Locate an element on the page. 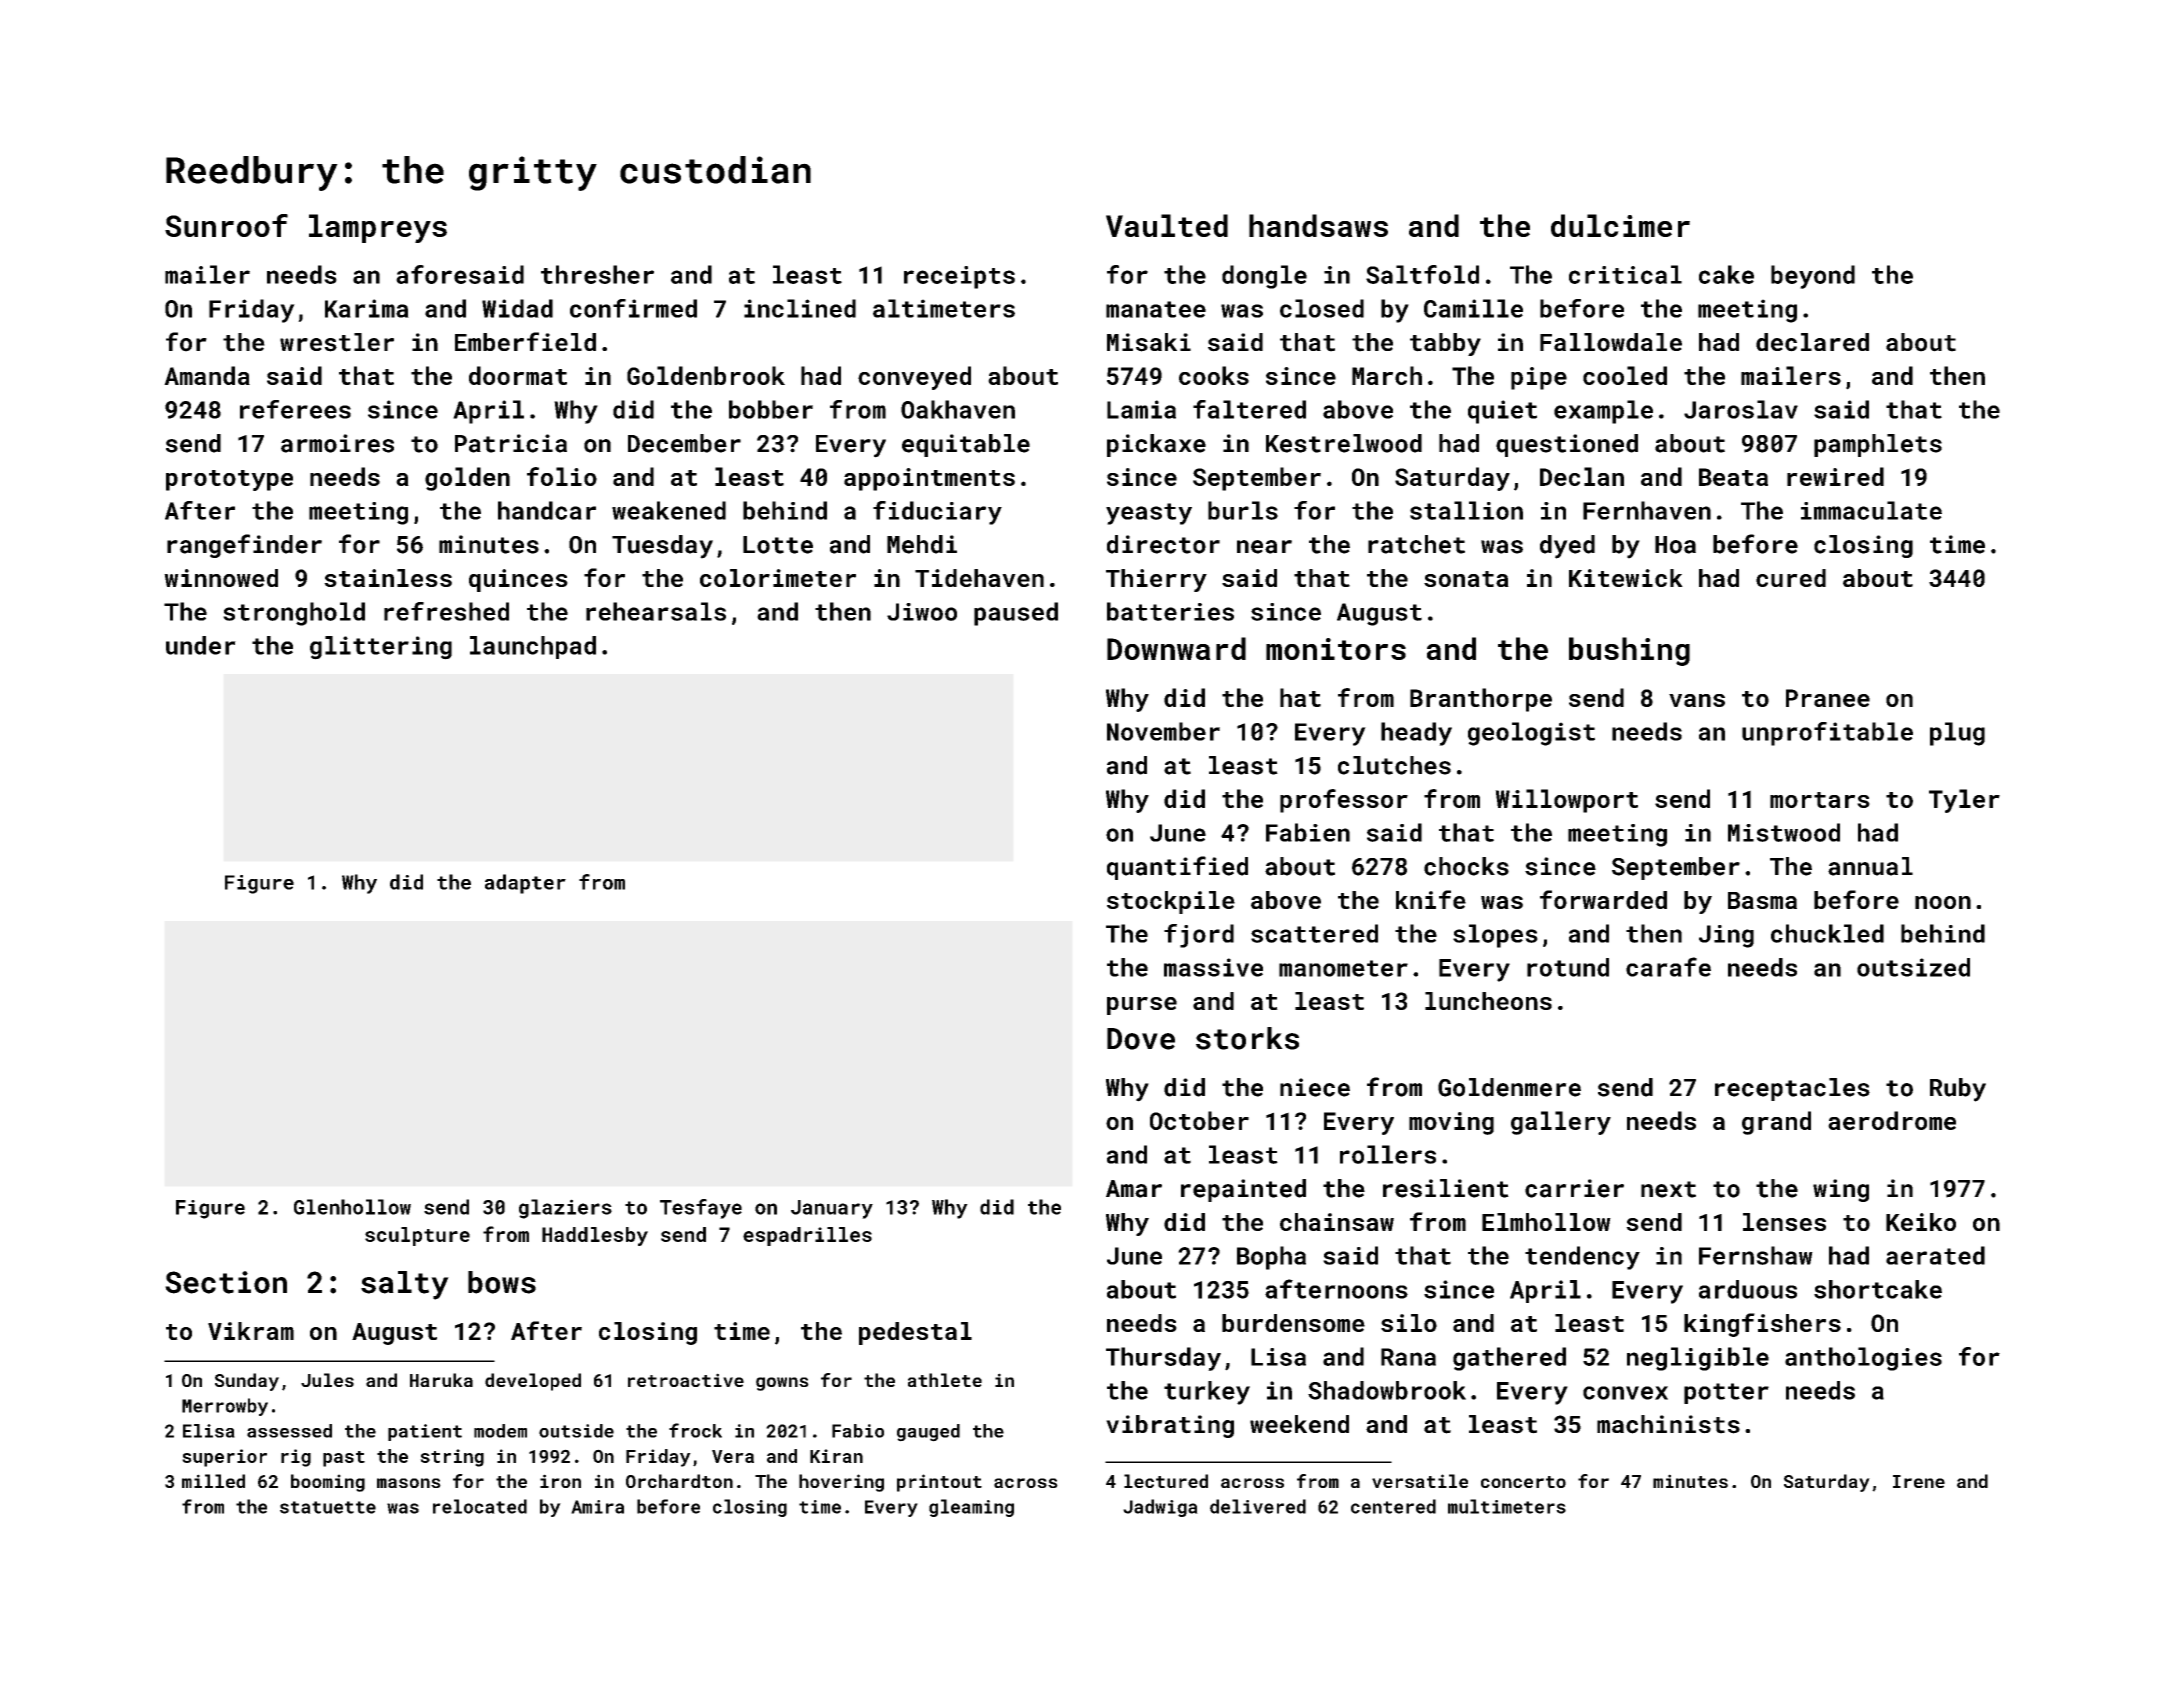 This image has height=1683, width=2178. Saltfold is located at coordinates (1422, 274).
